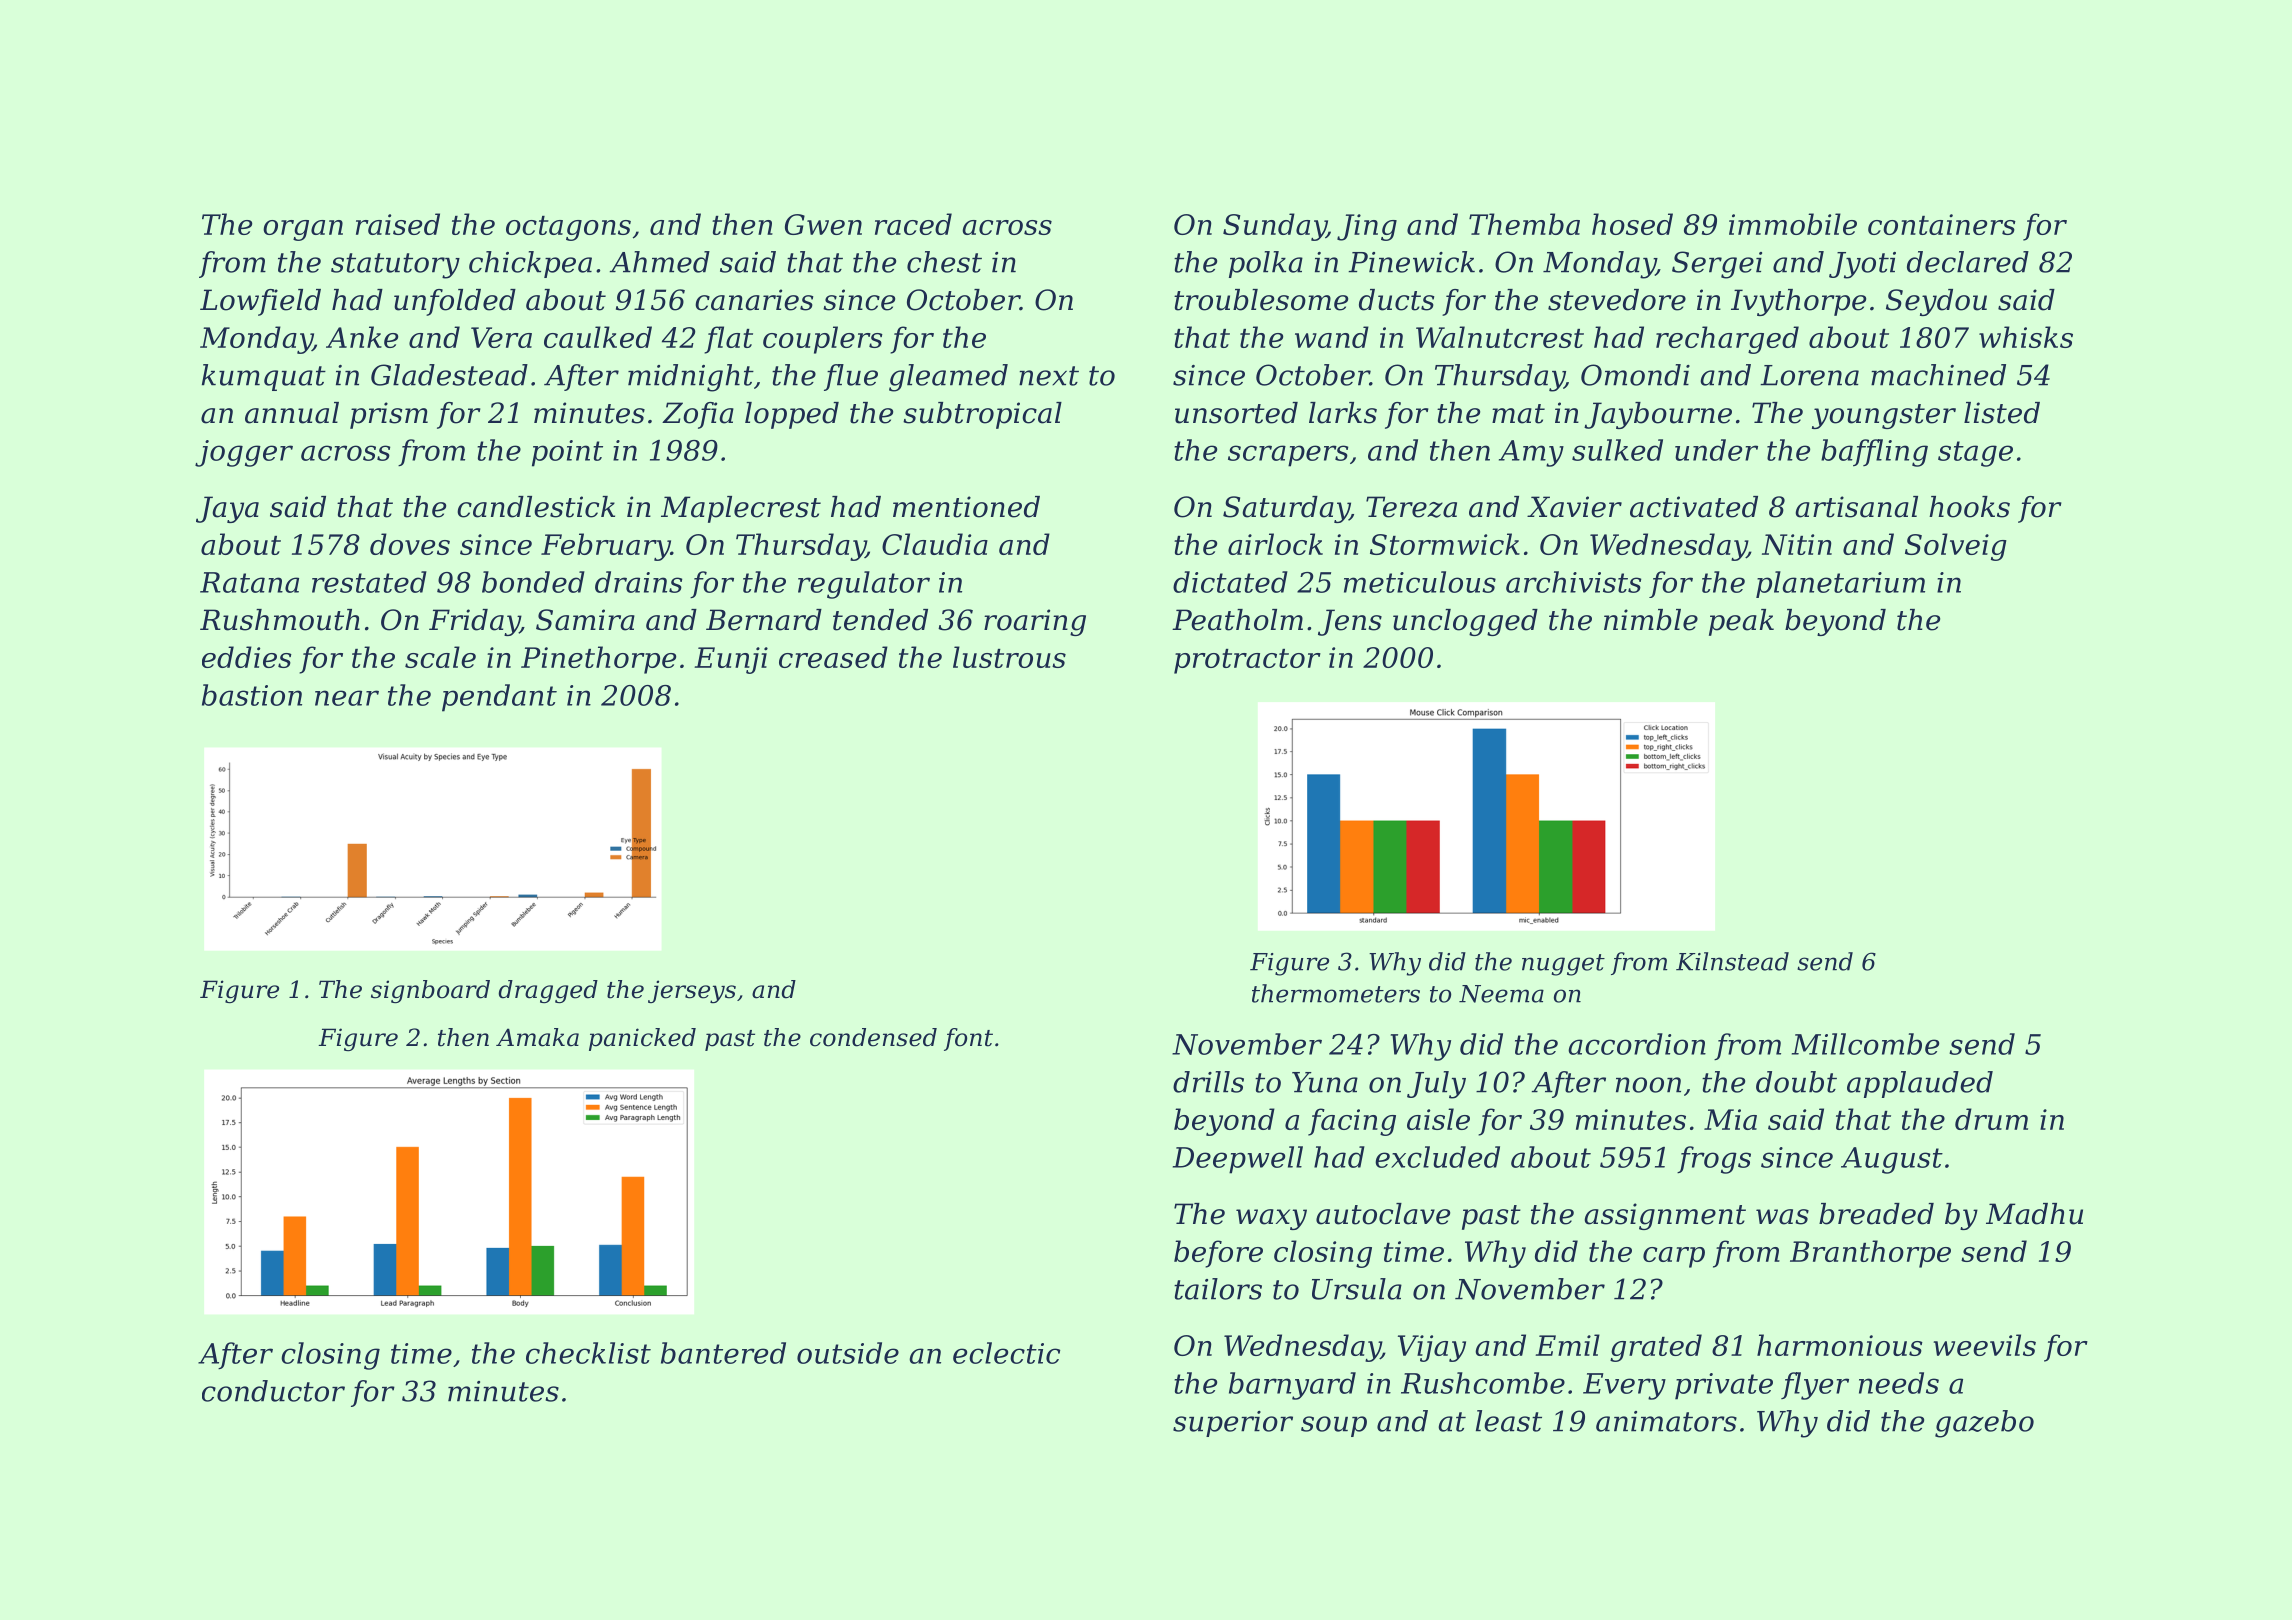 Image resolution: width=2292 pixels, height=1620 pixels. I want to click on Solveig, so click(1956, 547).
